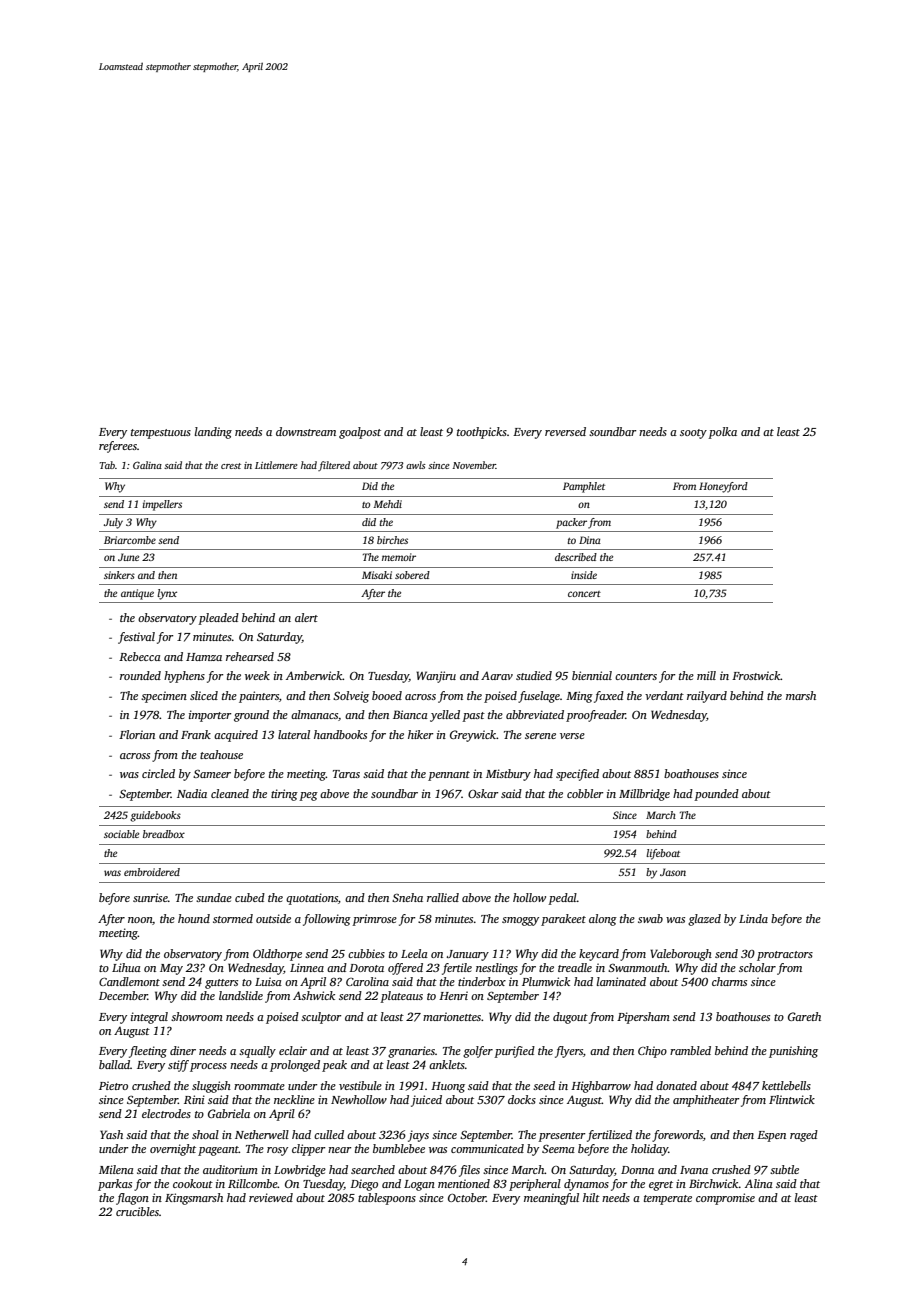 The image size is (924, 1308). I want to click on downstream, so click(306, 431).
